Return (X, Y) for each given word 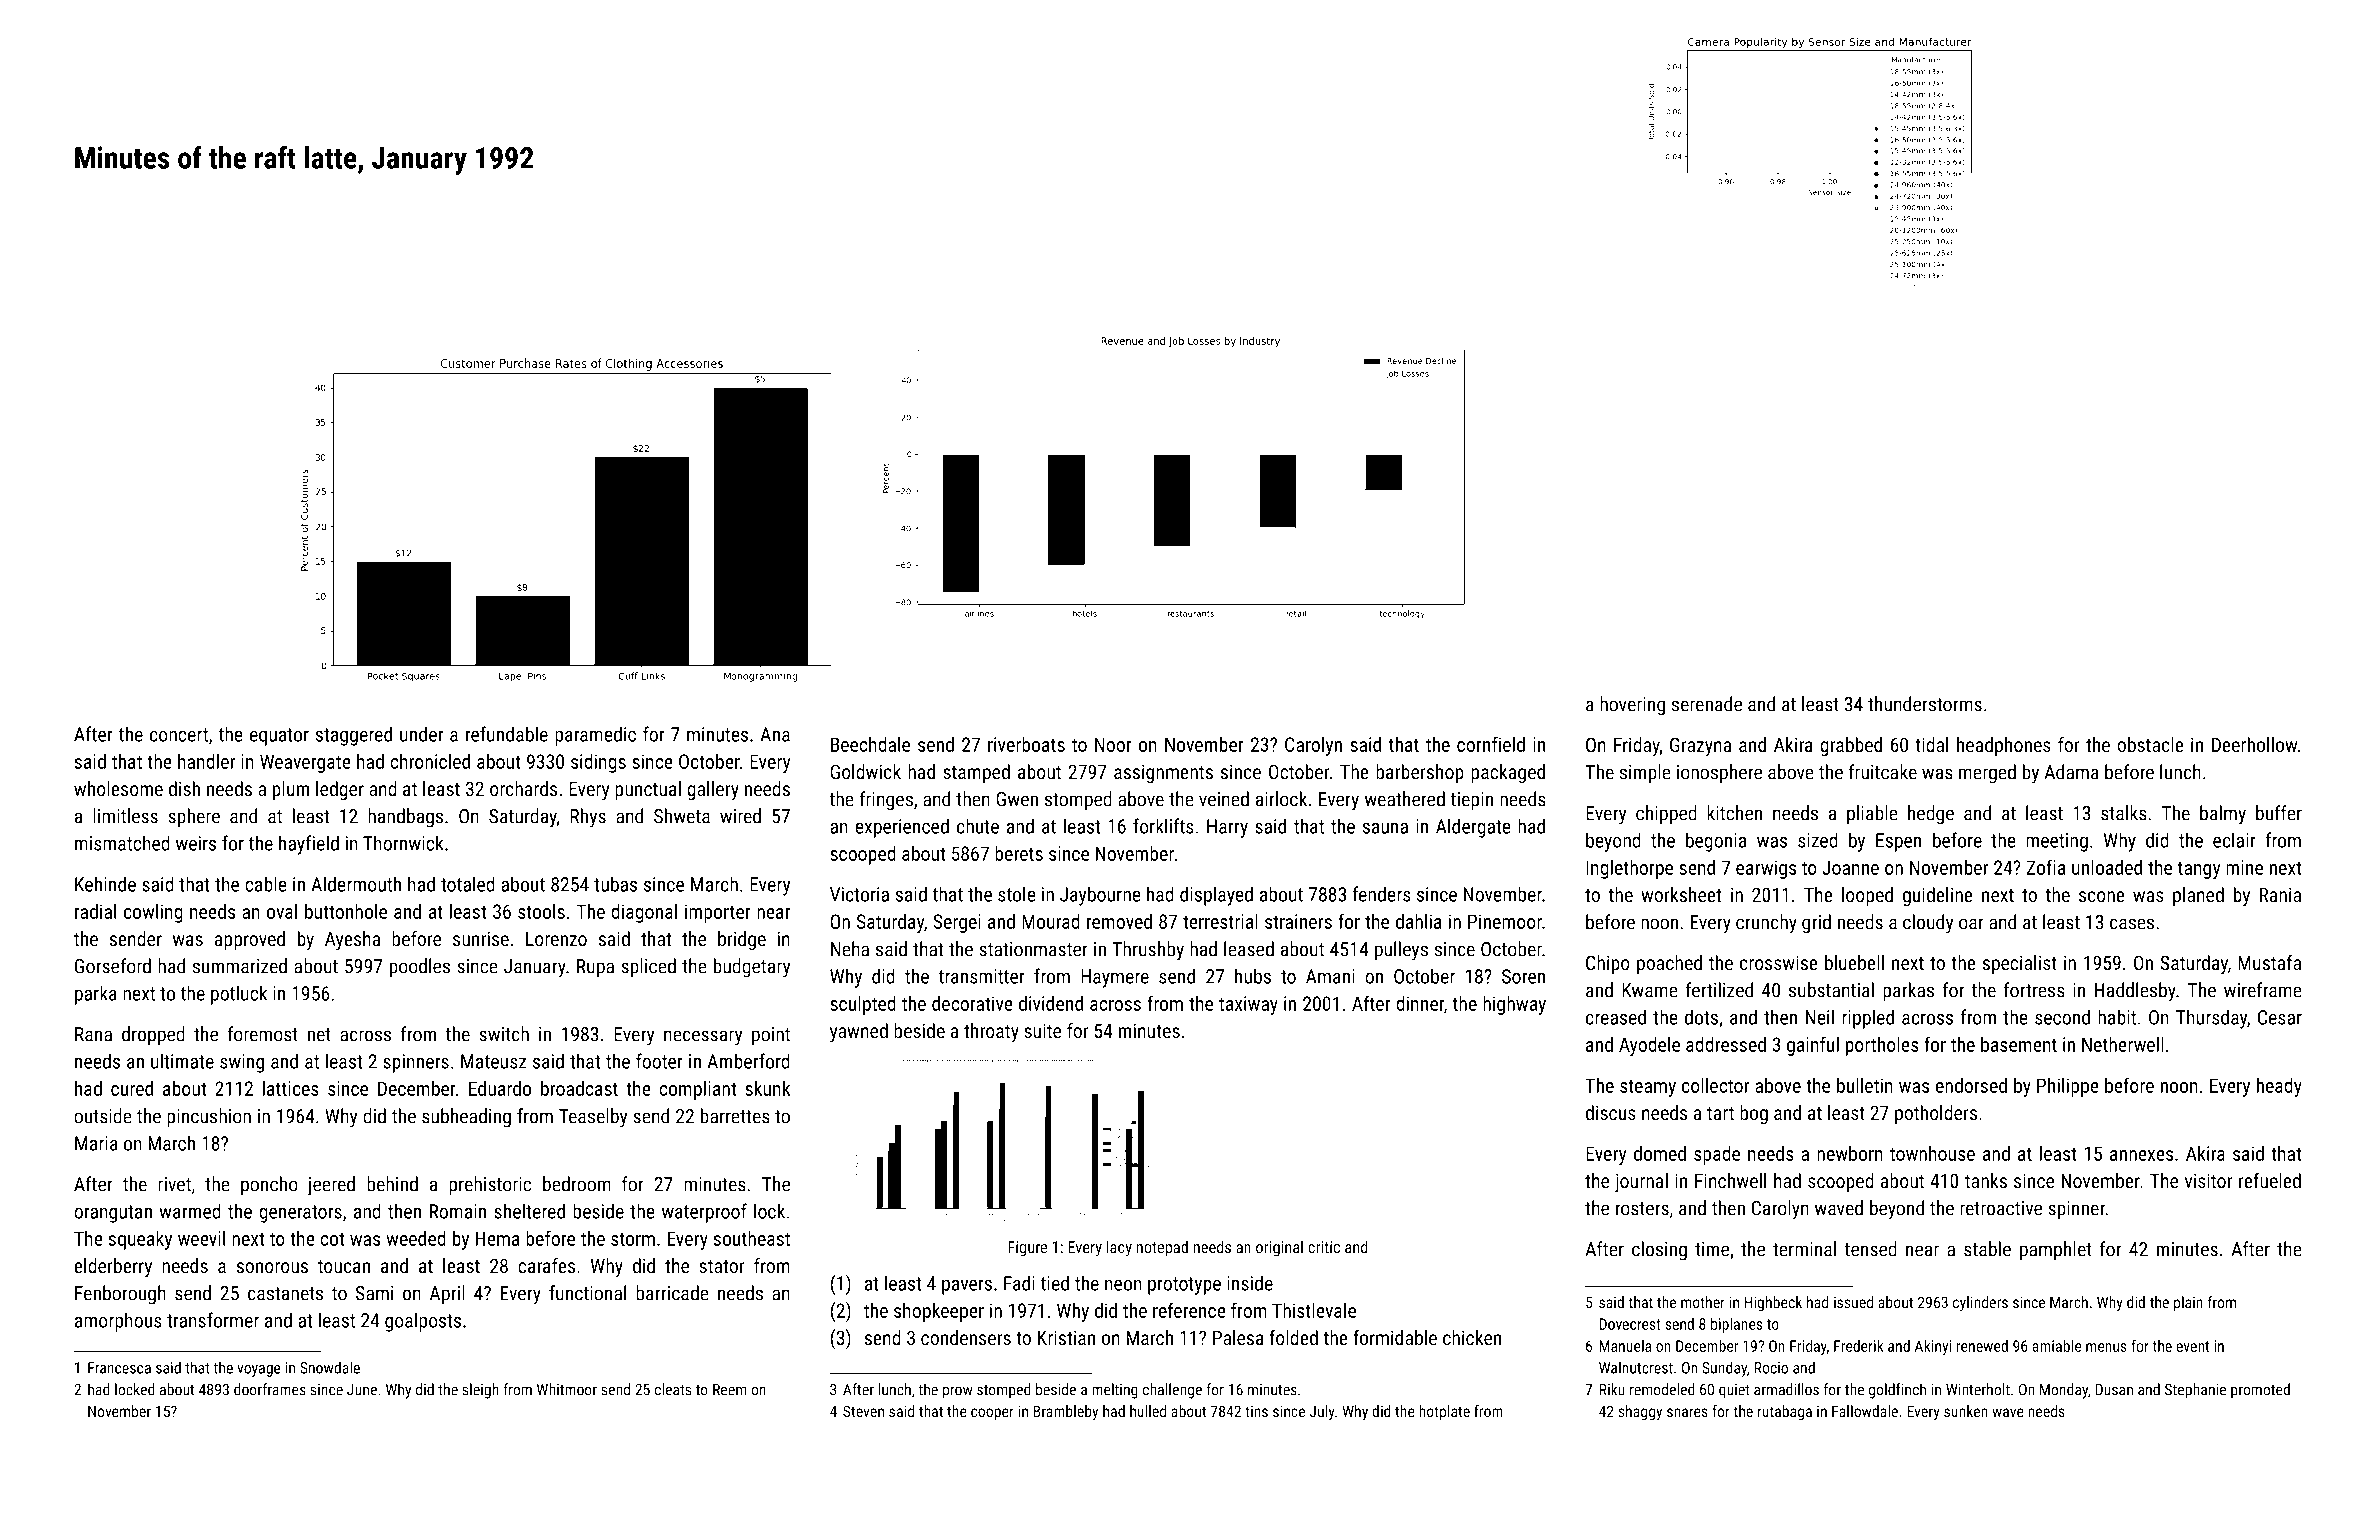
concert (179, 735)
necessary (703, 1038)
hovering (1632, 706)
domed (1660, 1153)
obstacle (2150, 744)
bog (1754, 1114)
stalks (2124, 813)
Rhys (588, 818)
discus (1611, 1112)
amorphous (118, 1322)
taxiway (1248, 1005)
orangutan (113, 1214)
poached (1669, 964)
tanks (1986, 1180)
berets (1019, 853)
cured (132, 1088)
